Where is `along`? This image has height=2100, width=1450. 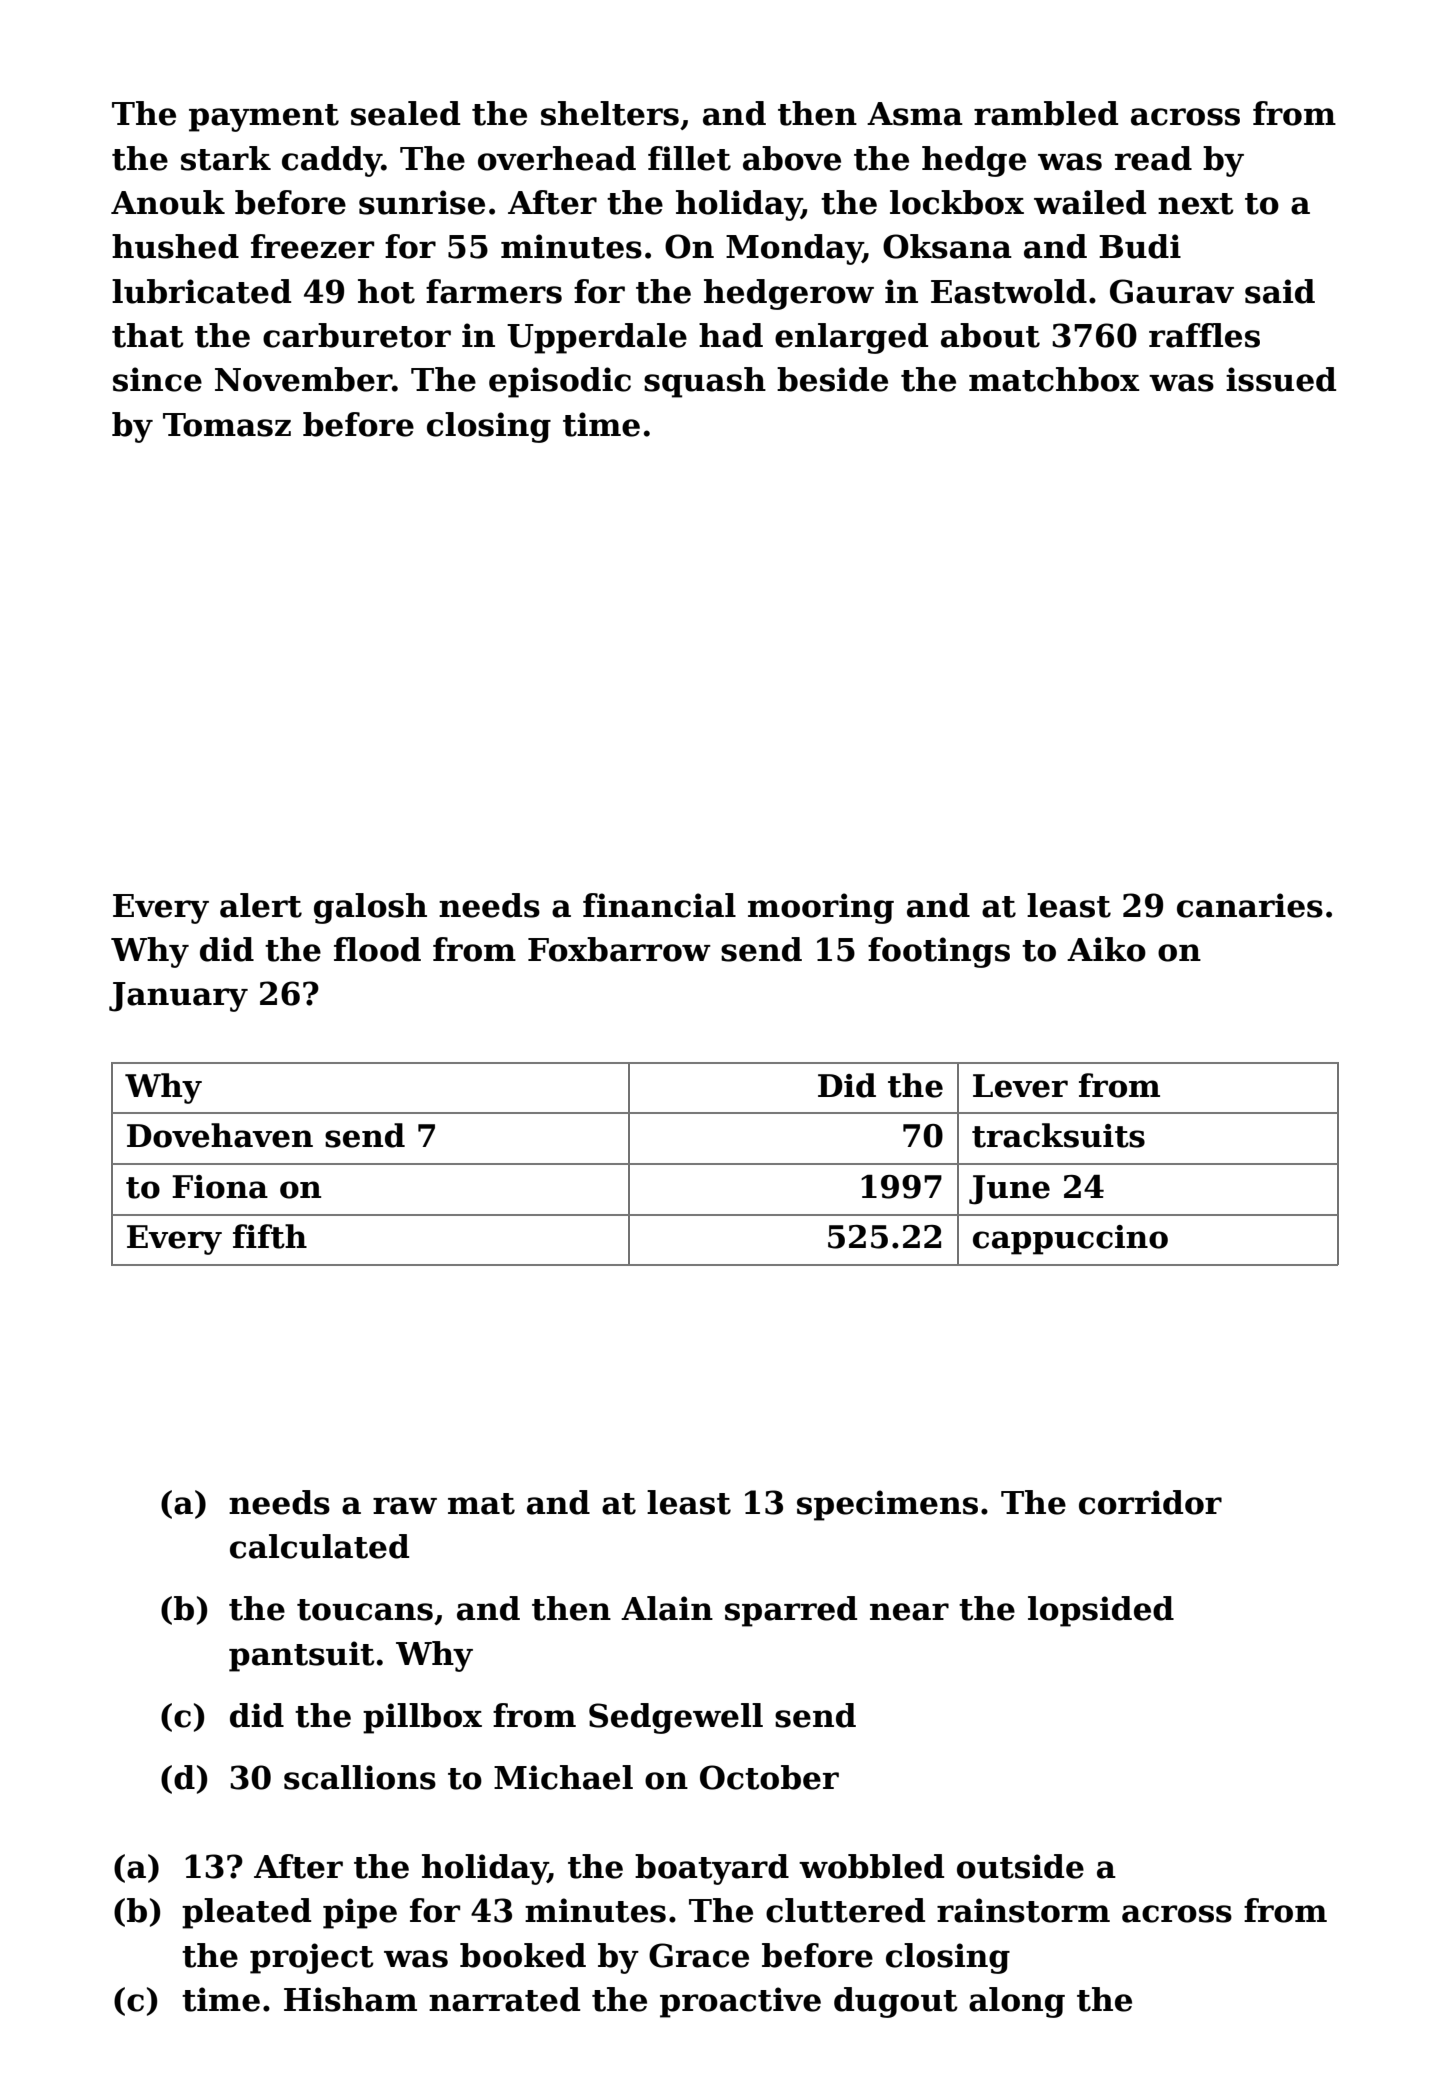
along is located at coordinates (1017, 2002).
